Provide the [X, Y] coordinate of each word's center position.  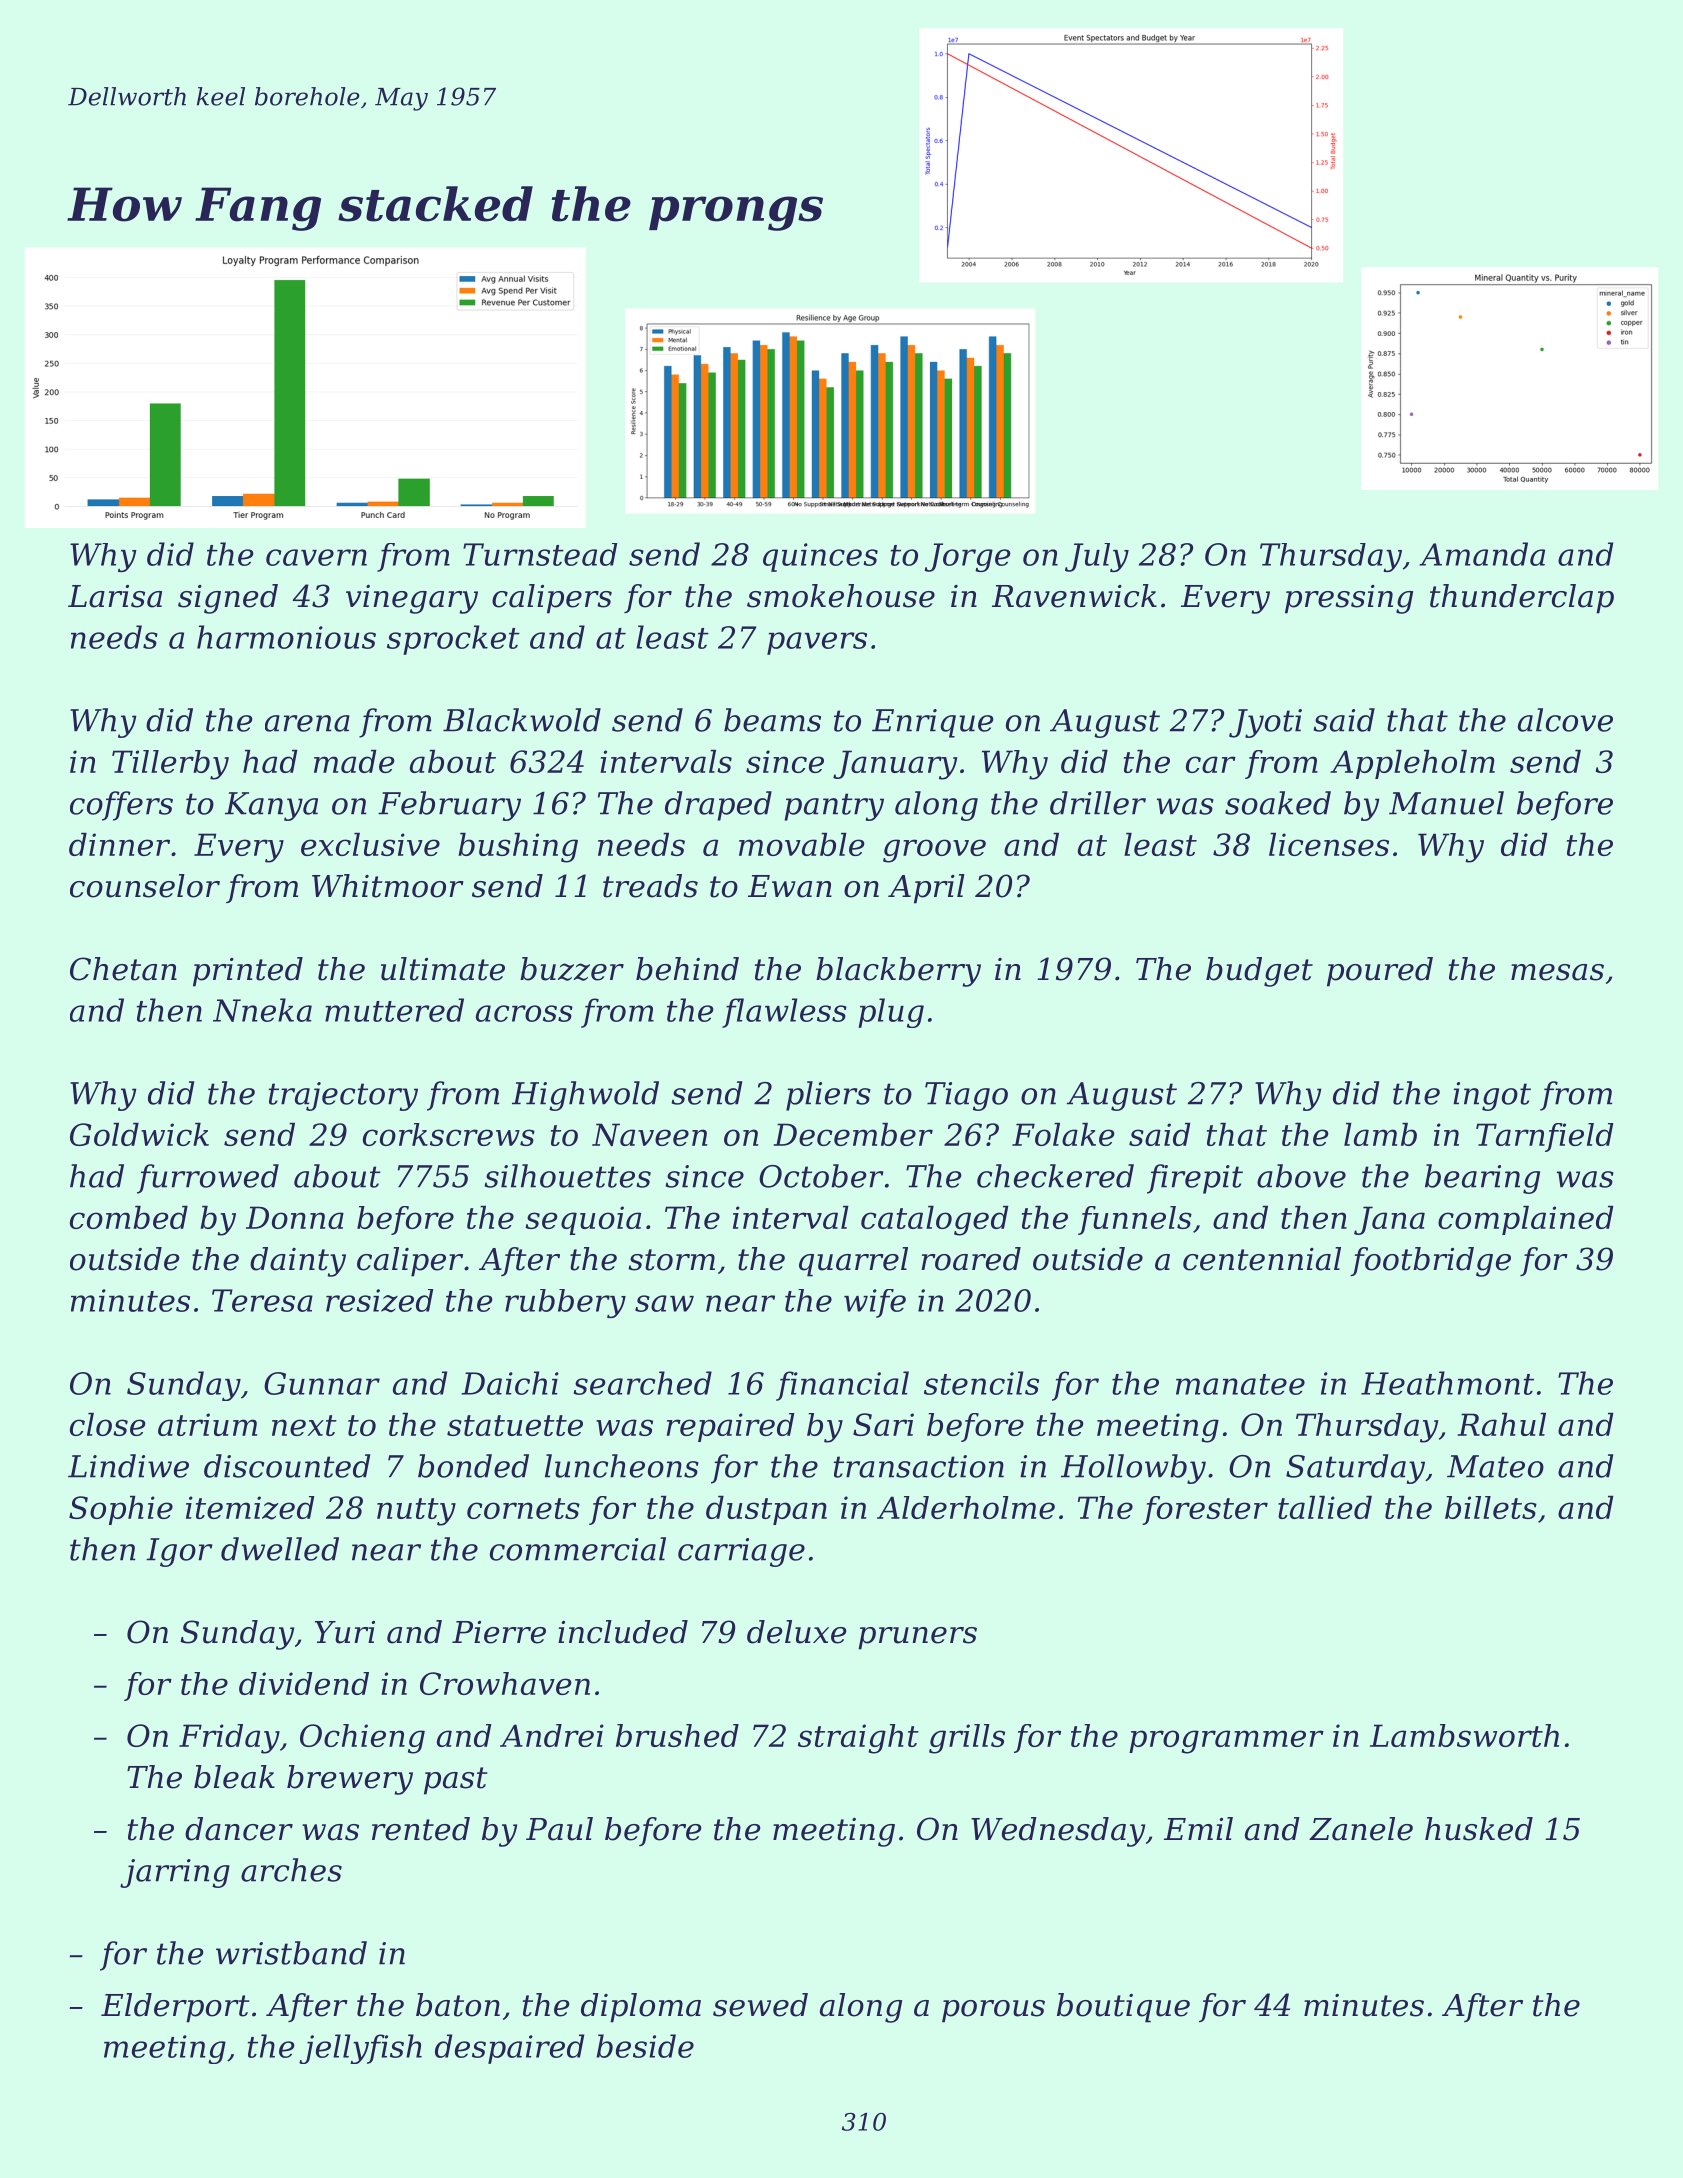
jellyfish [360, 2049]
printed [248, 972]
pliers [828, 1096]
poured [1380, 972]
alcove [1565, 720]
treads [650, 886]
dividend [304, 1683]
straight [858, 1739]
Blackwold [522, 720]
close [108, 1424]
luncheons [622, 1466]
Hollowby [1133, 1469]
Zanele [1361, 1829]
